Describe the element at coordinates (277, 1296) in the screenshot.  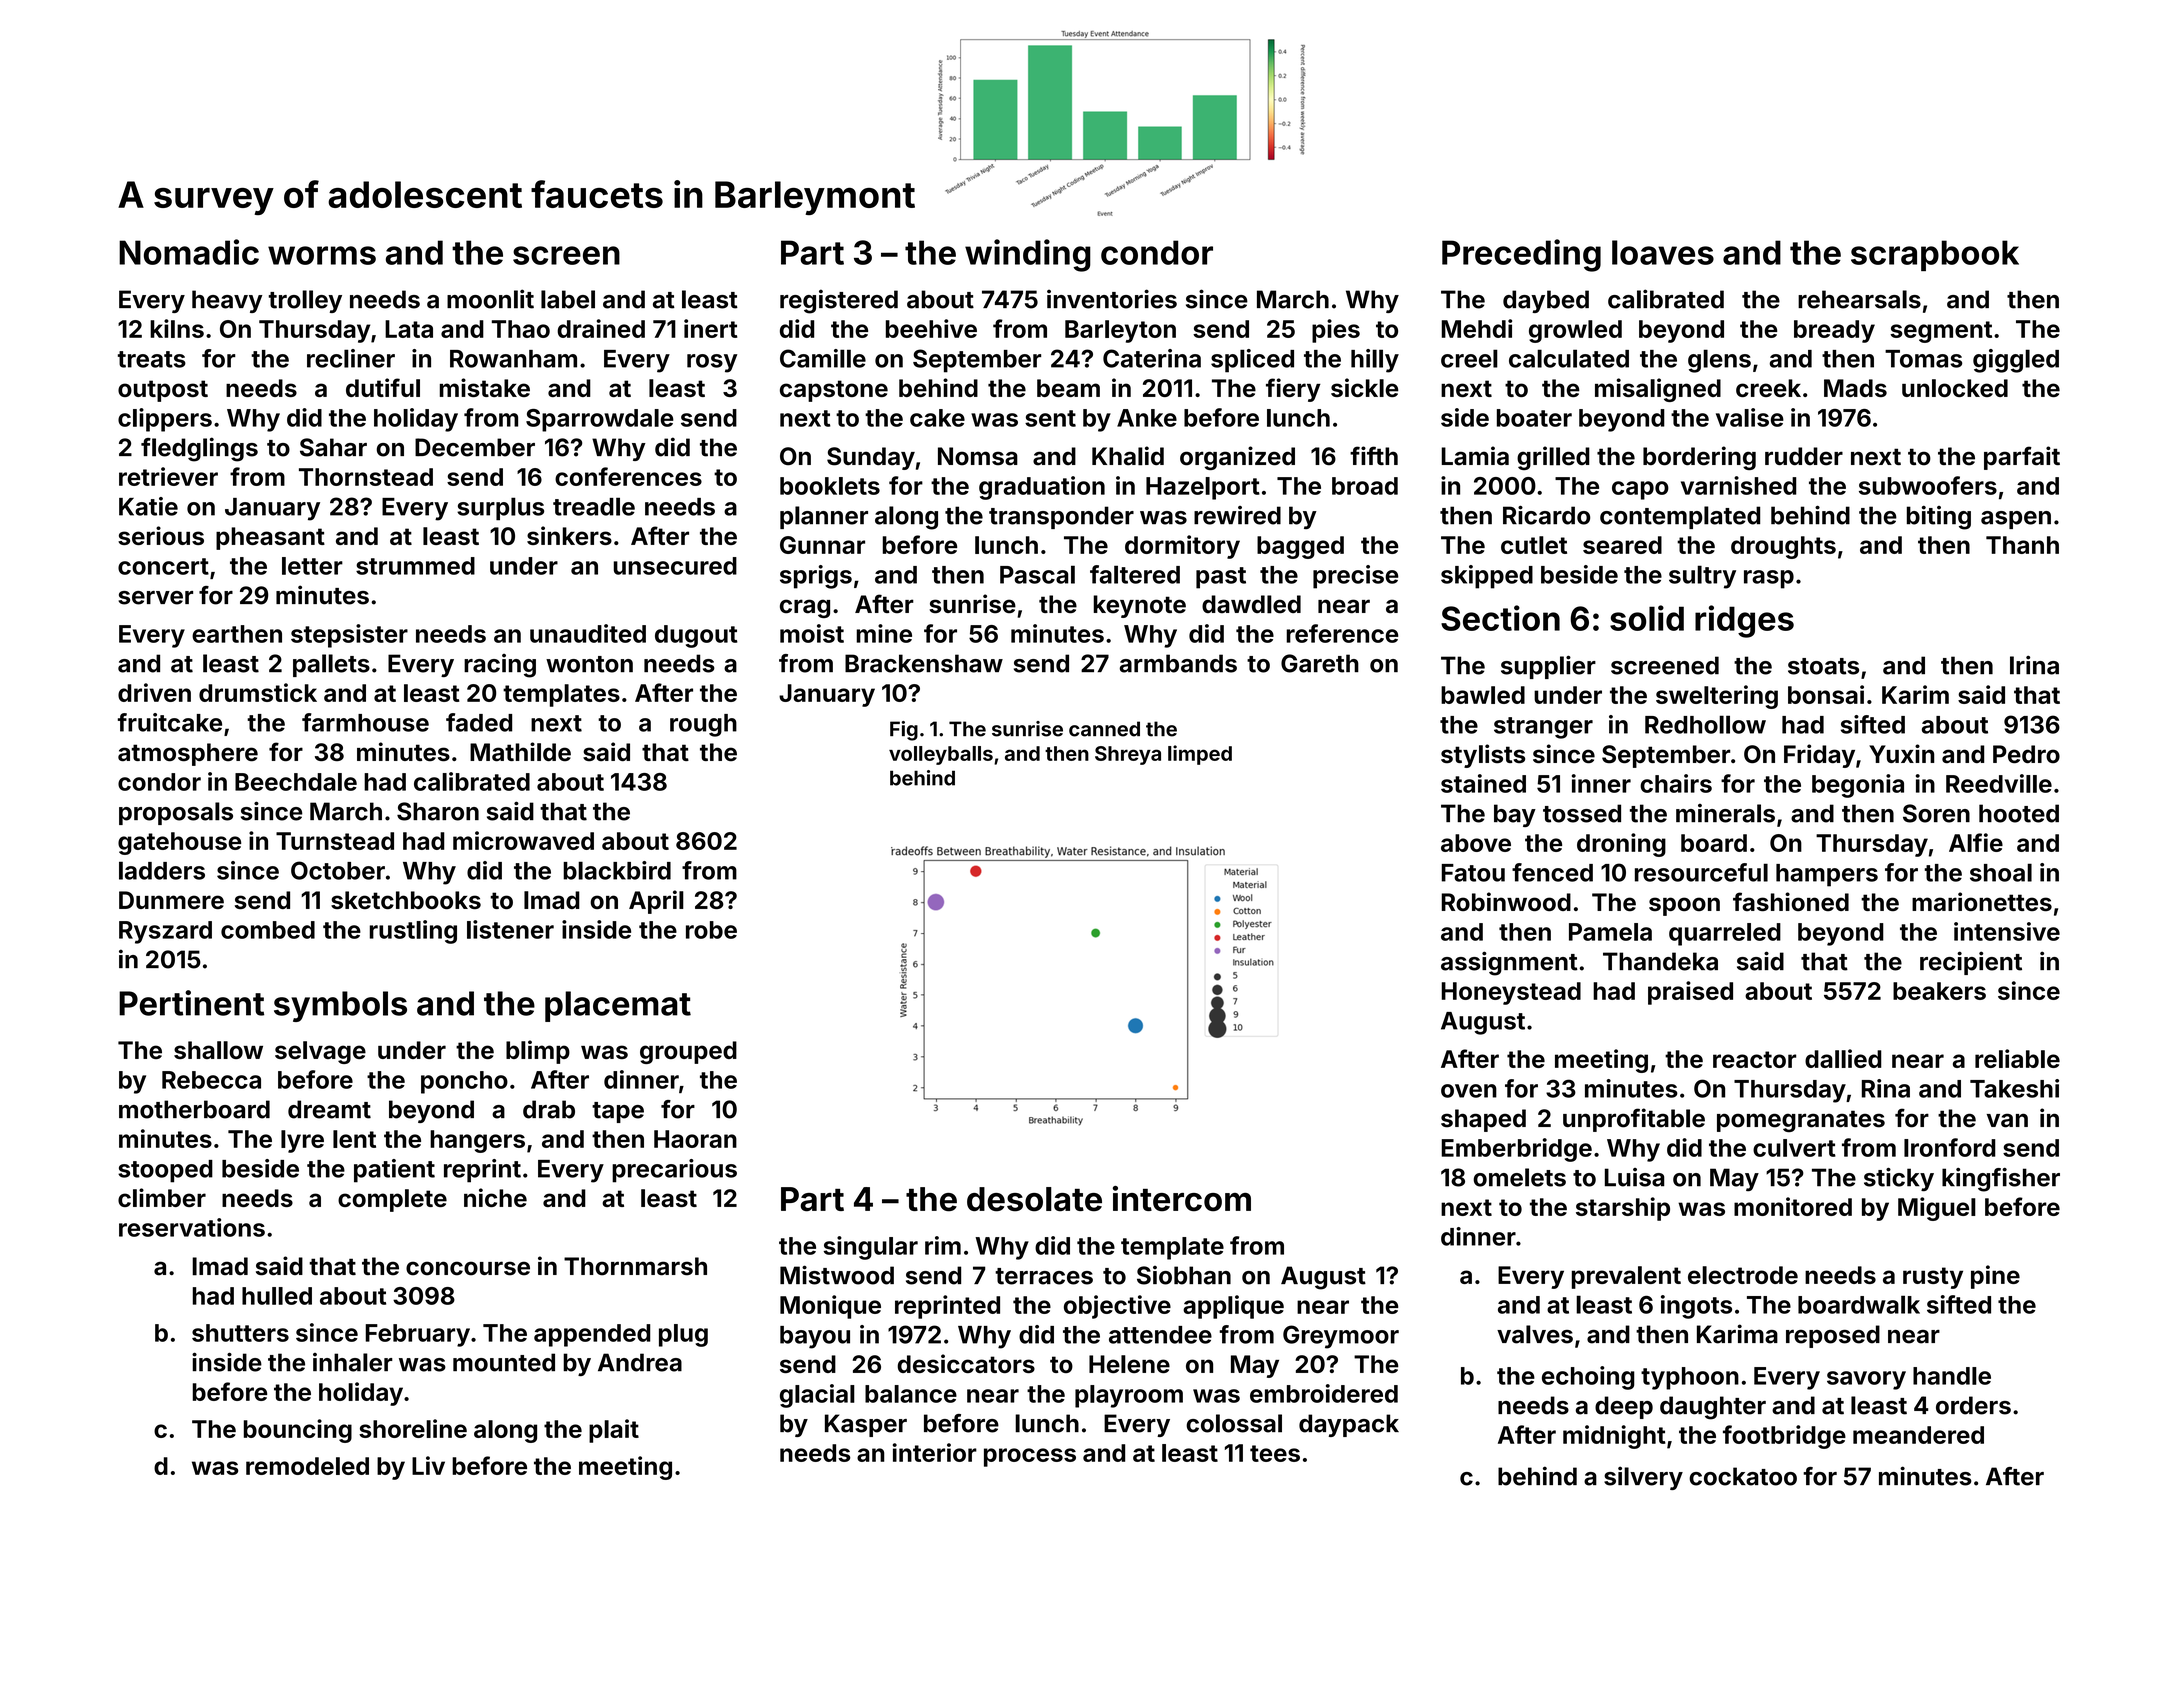
I see `hulled` at that location.
